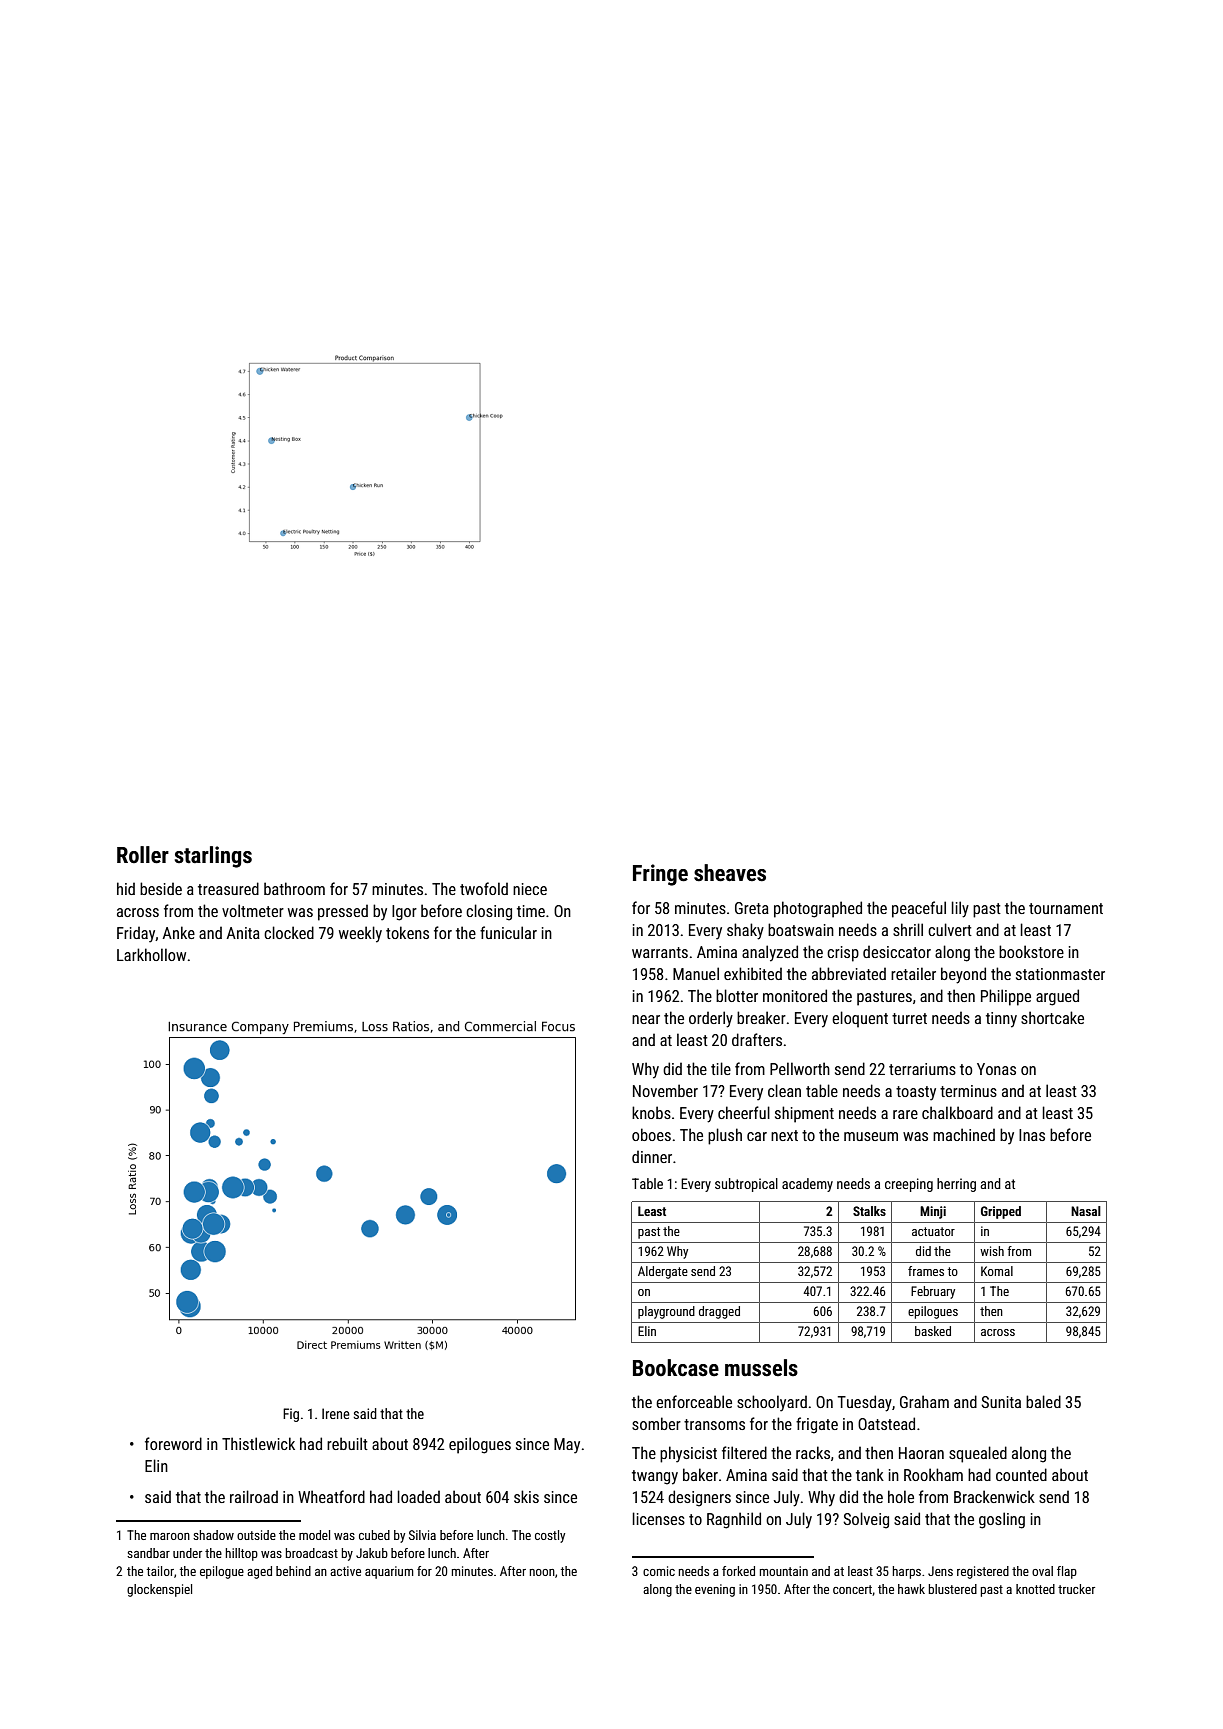  What do you see at coordinates (652, 1156) in the image?
I see `dinner` at bounding box center [652, 1156].
